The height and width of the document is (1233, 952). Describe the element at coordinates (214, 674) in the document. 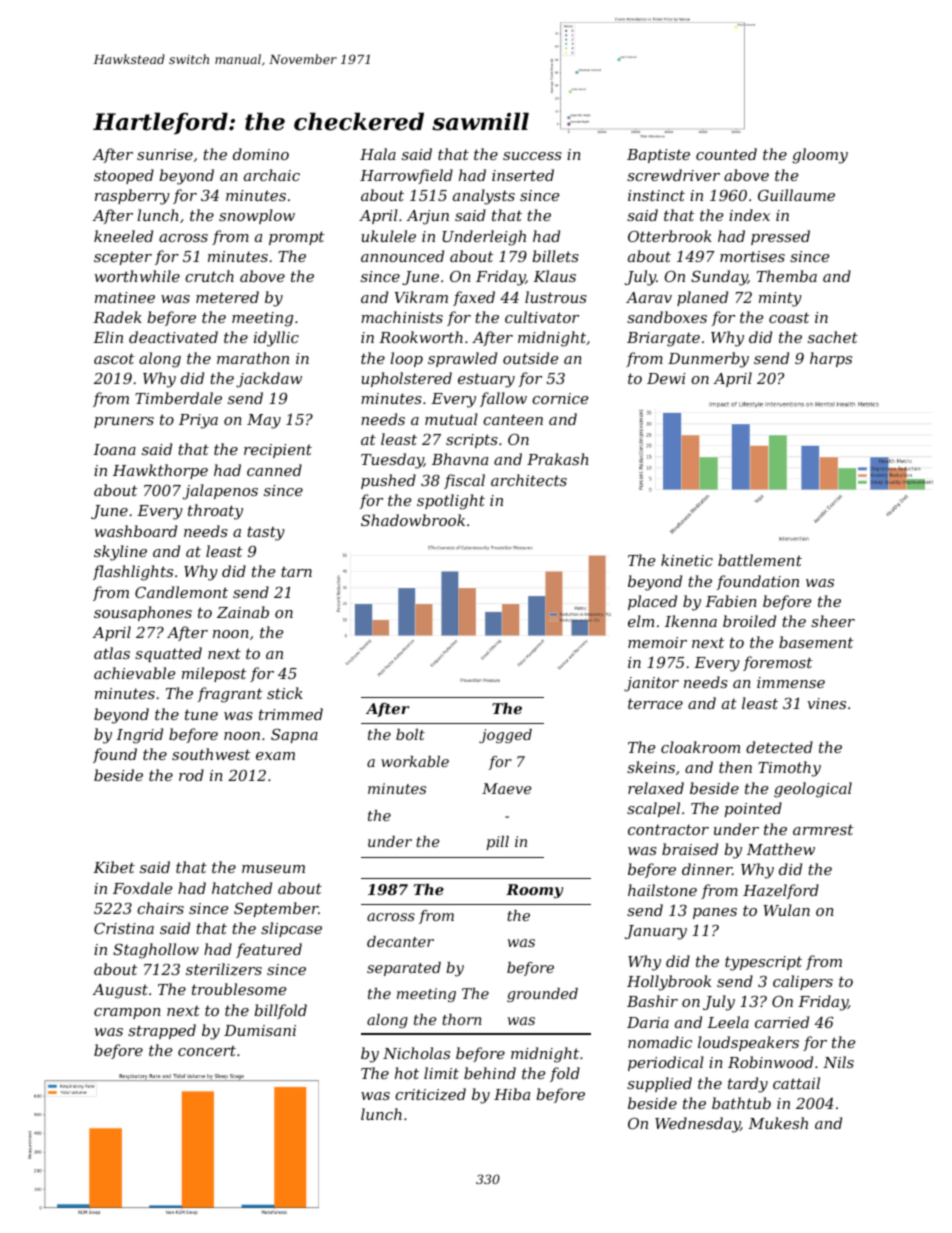

I see `milepost` at that location.
